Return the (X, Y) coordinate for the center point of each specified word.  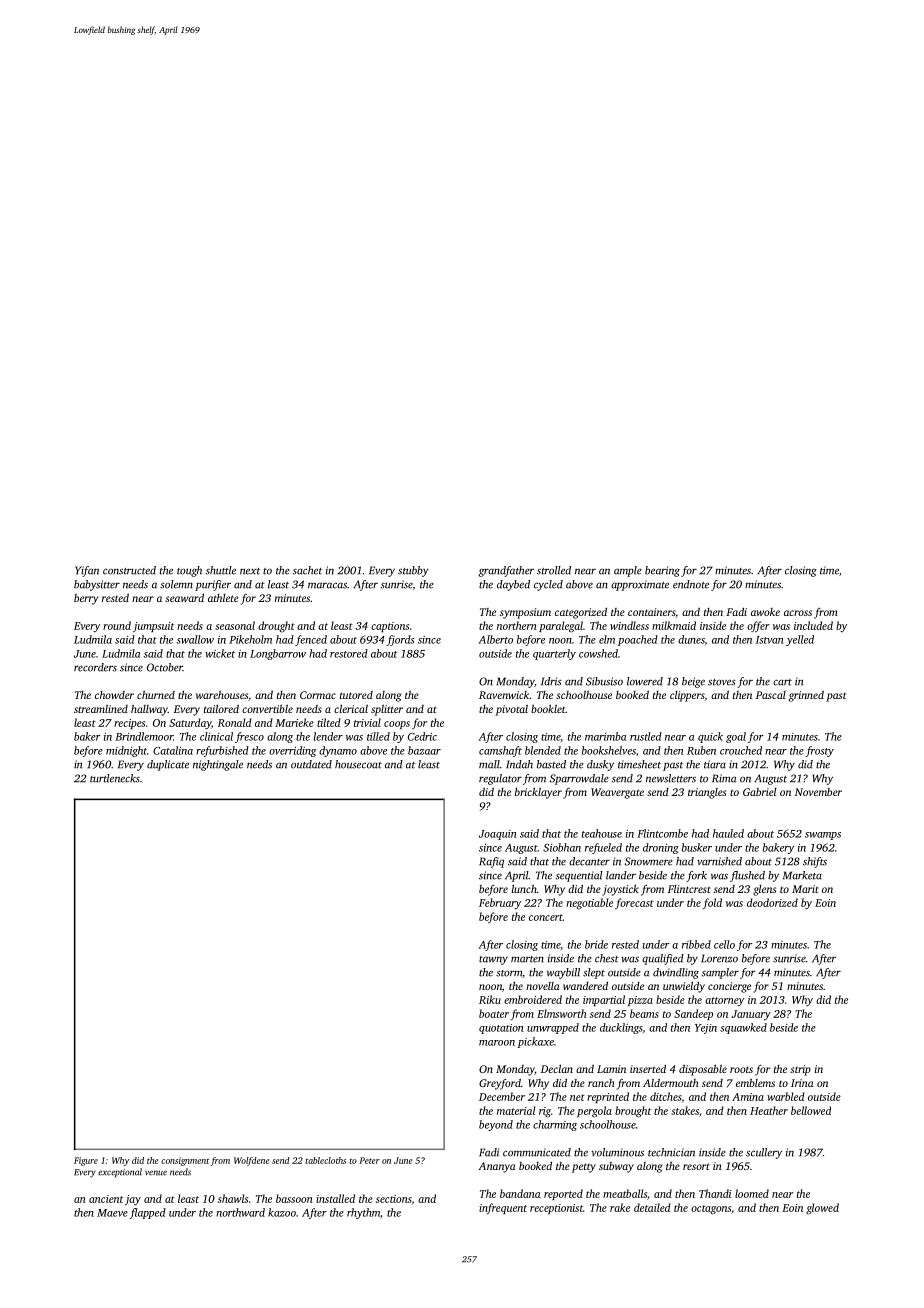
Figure (86, 1161)
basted (551, 764)
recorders (95, 667)
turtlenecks (115, 778)
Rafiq (491, 862)
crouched (741, 750)
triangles (707, 793)
